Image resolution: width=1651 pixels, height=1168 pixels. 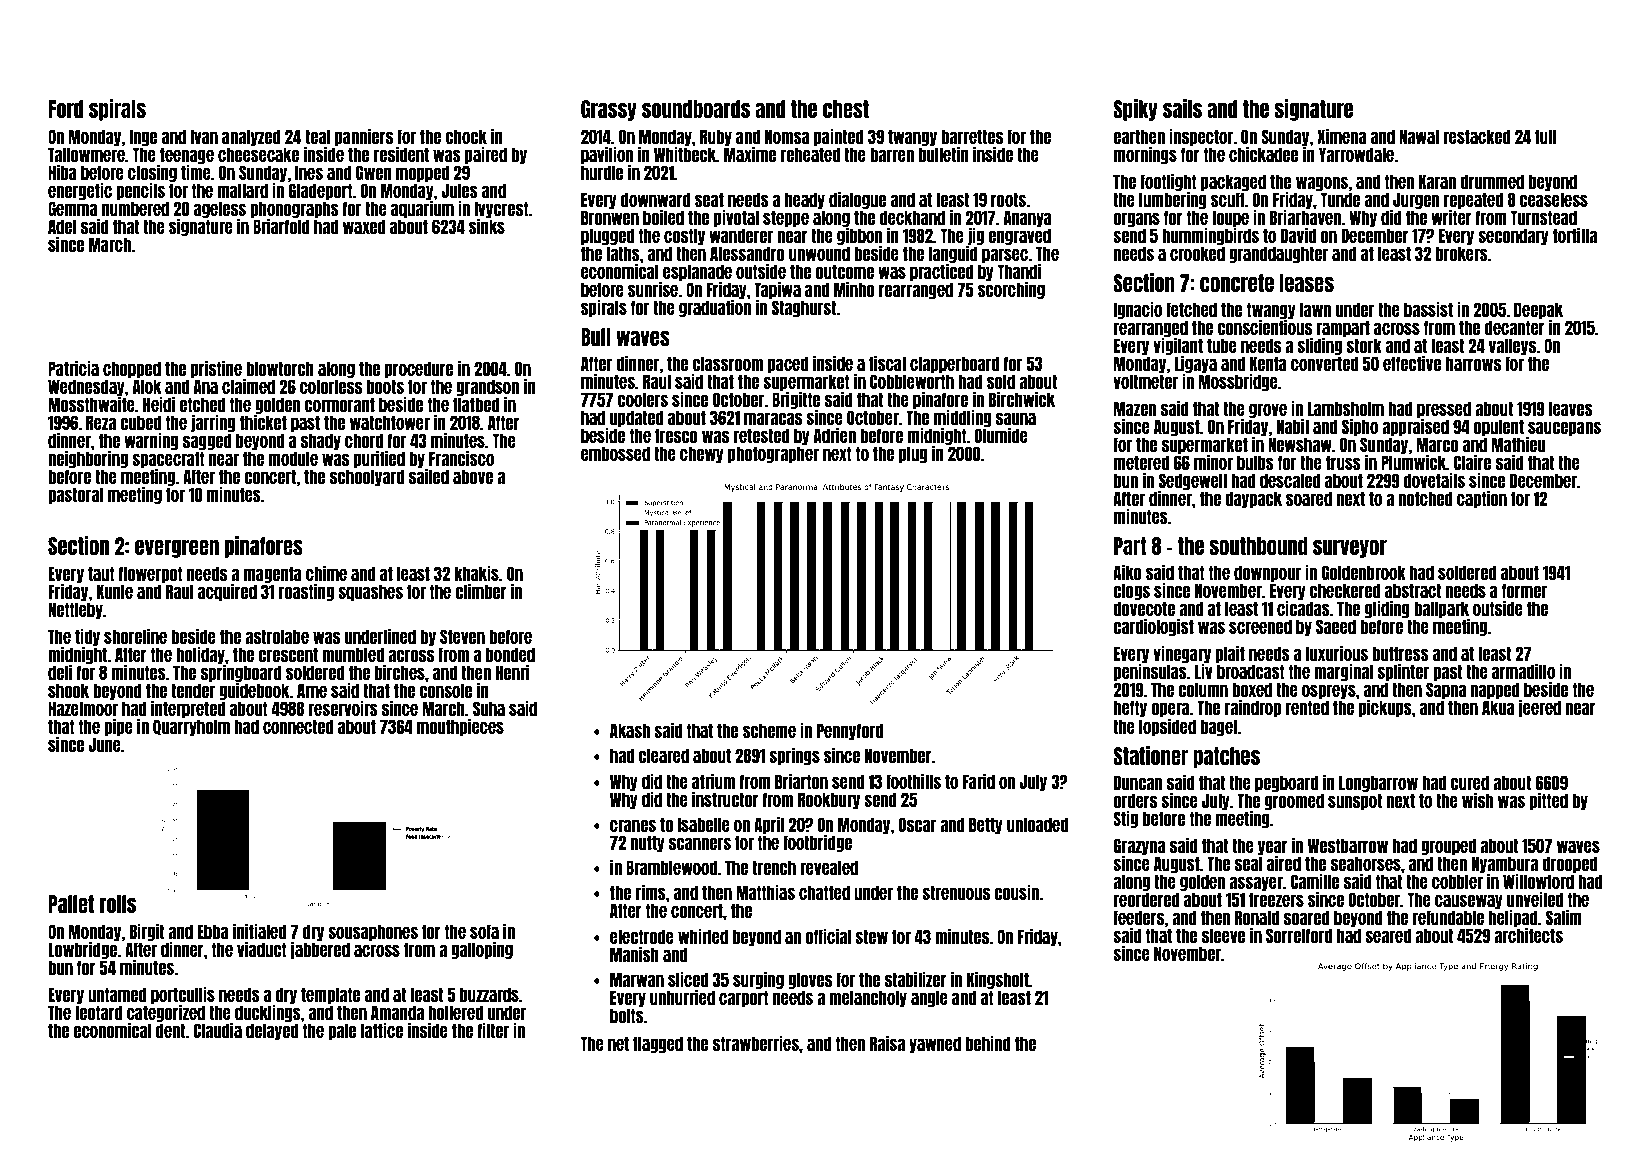 What do you see at coordinates (824, 892) in the screenshot?
I see `chatted` at bounding box center [824, 892].
